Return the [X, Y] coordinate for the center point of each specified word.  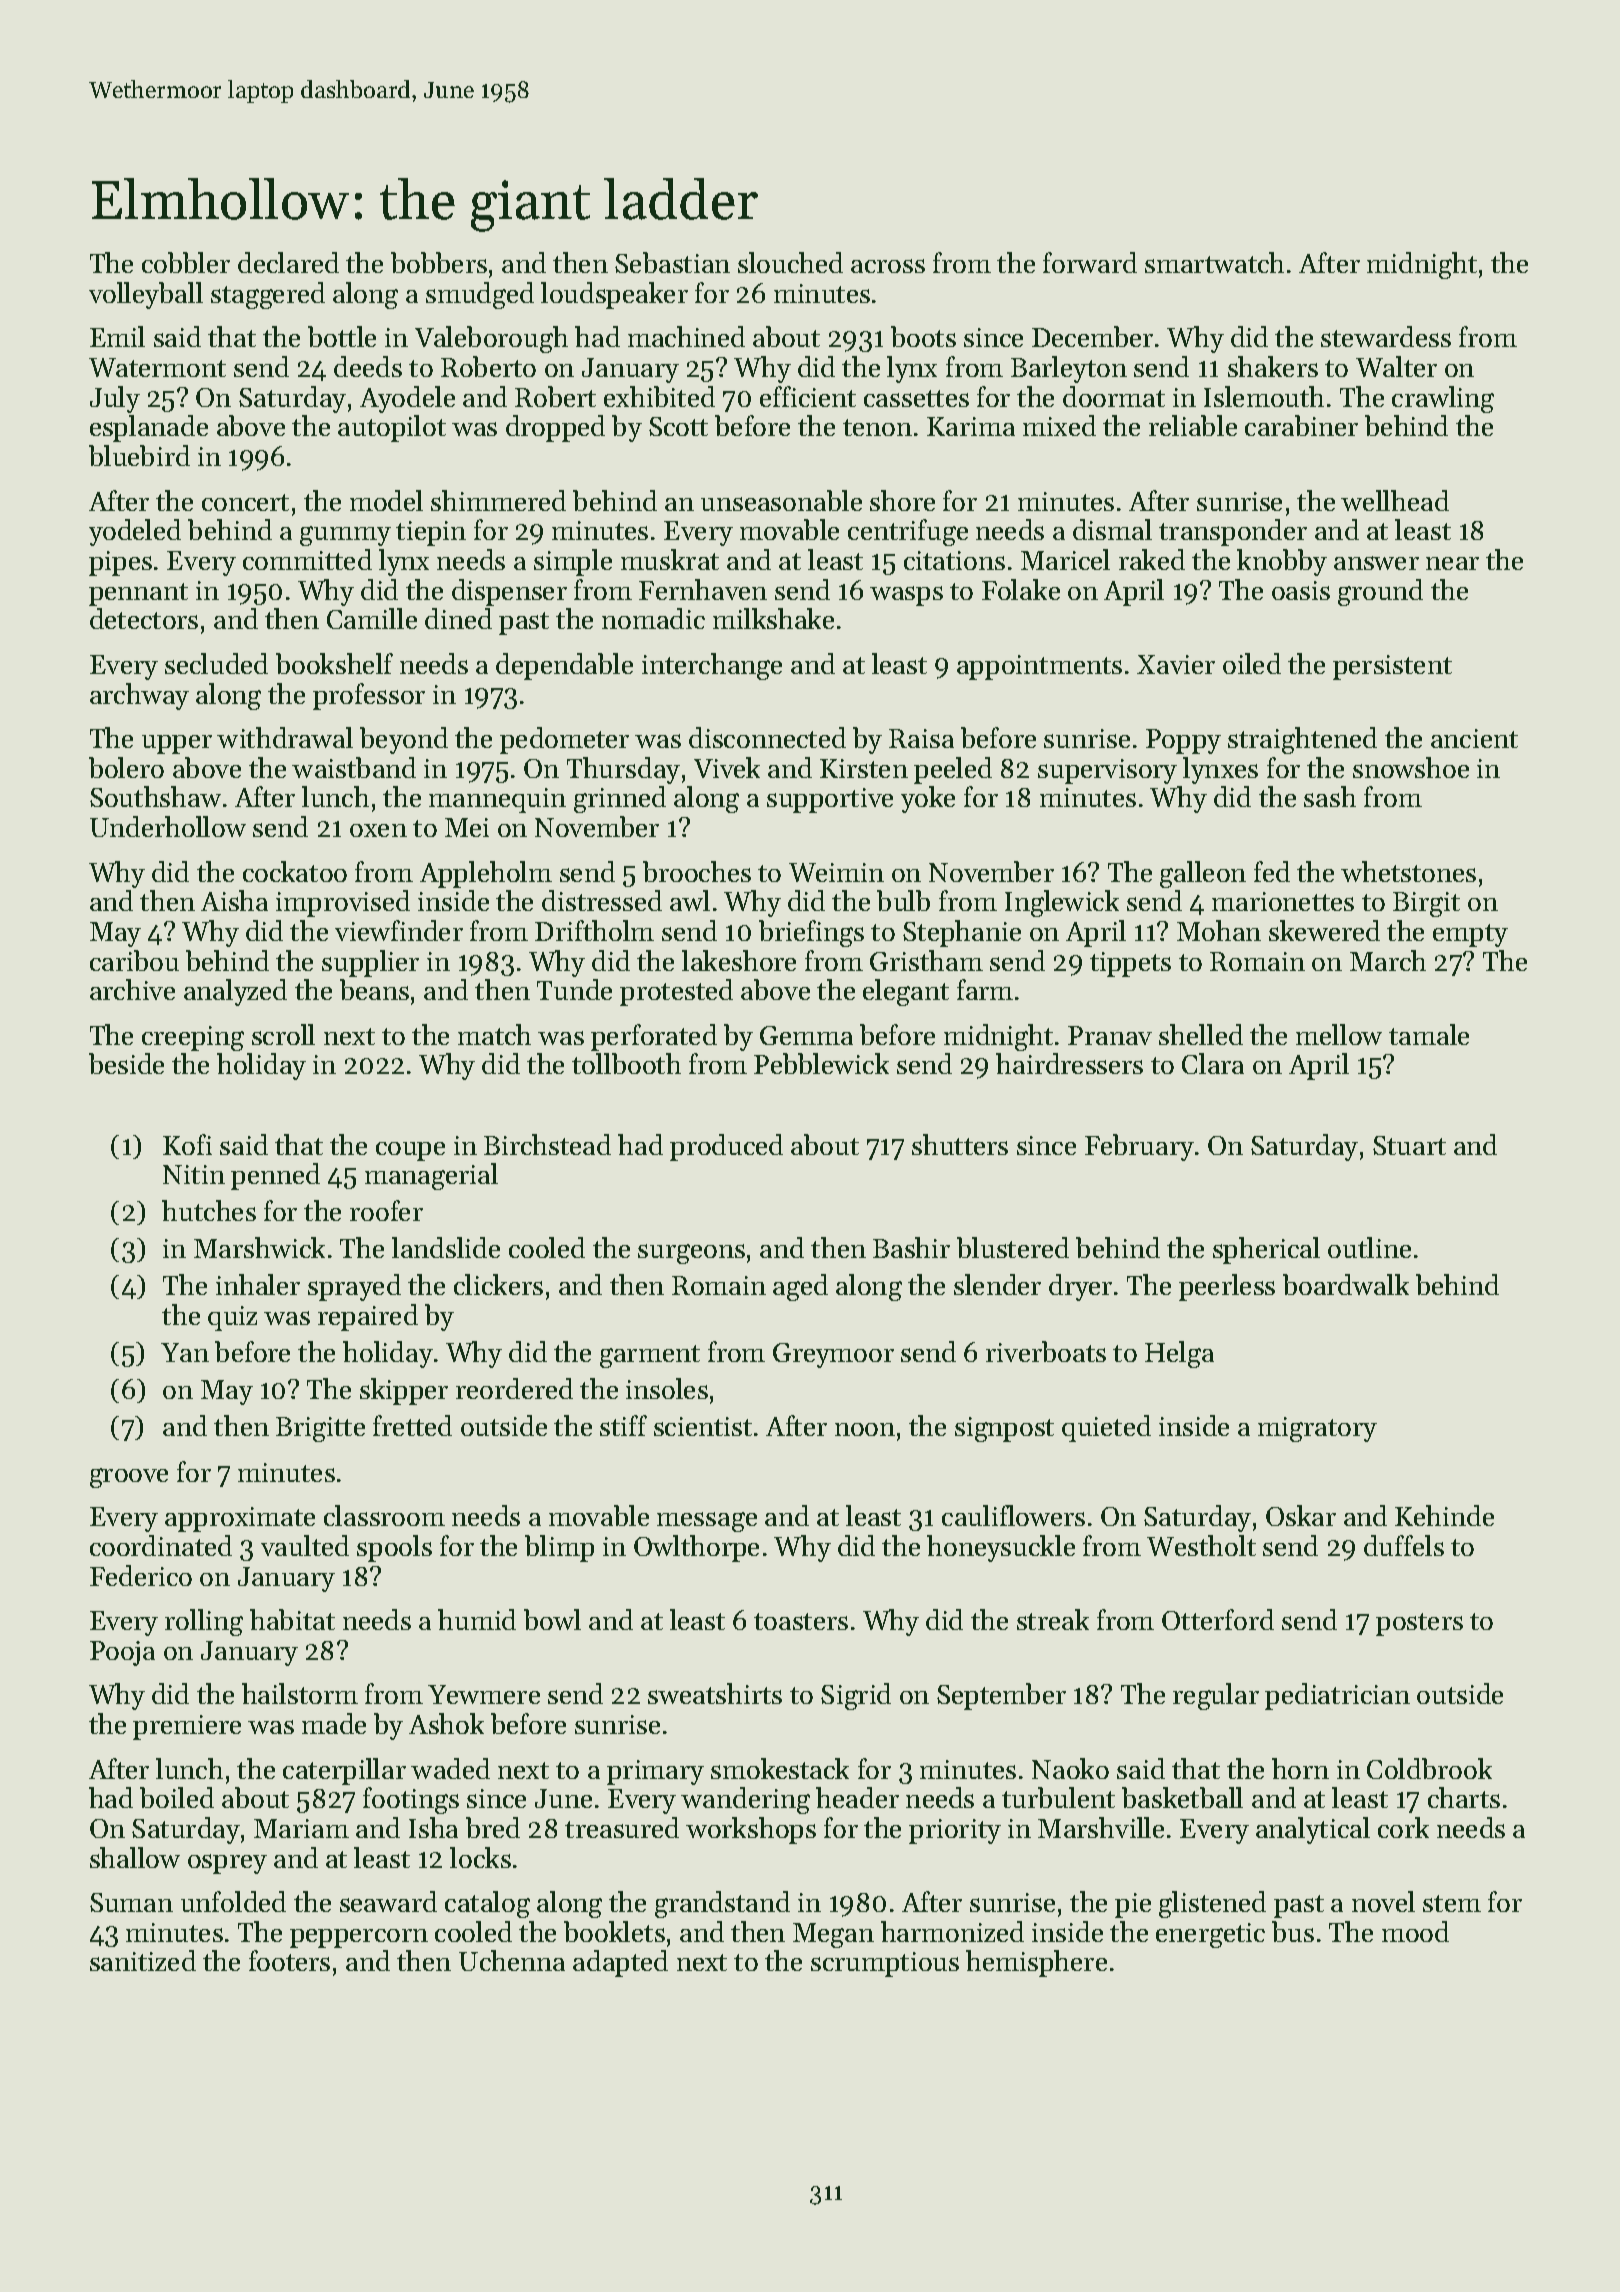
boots [923, 336]
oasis [1301, 590]
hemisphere [1036, 1963]
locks [480, 1857]
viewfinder [399, 930]
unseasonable [781, 500]
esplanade [149, 428]
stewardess [1386, 336]
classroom [384, 1515]
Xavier [1176, 664]
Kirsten [864, 768]
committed [307, 559]
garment [650, 1356]
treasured [622, 1827]
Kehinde [1444, 1515]
